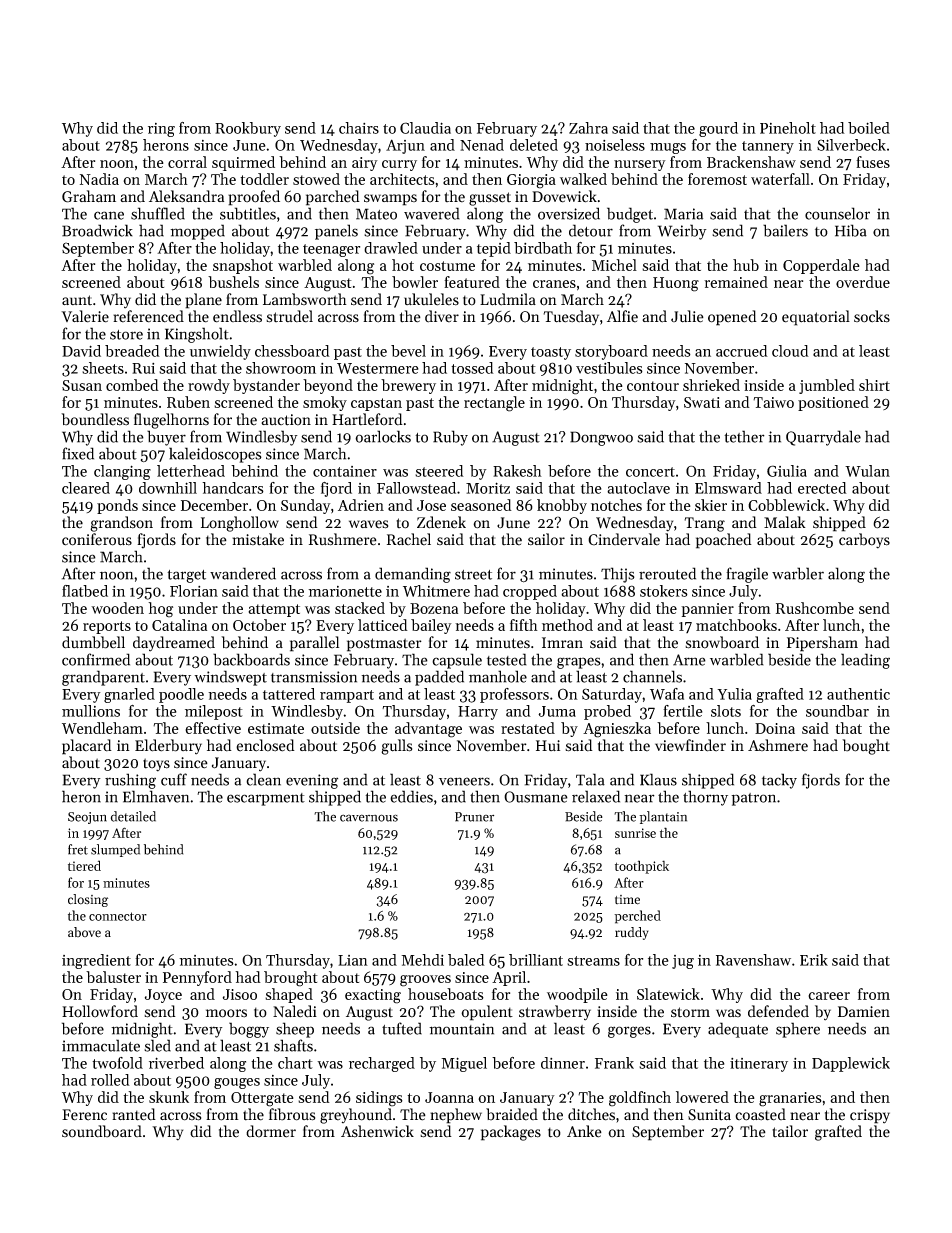 The image size is (952, 1233). What do you see at coordinates (511, 1133) in the screenshot?
I see `packages` at bounding box center [511, 1133].
